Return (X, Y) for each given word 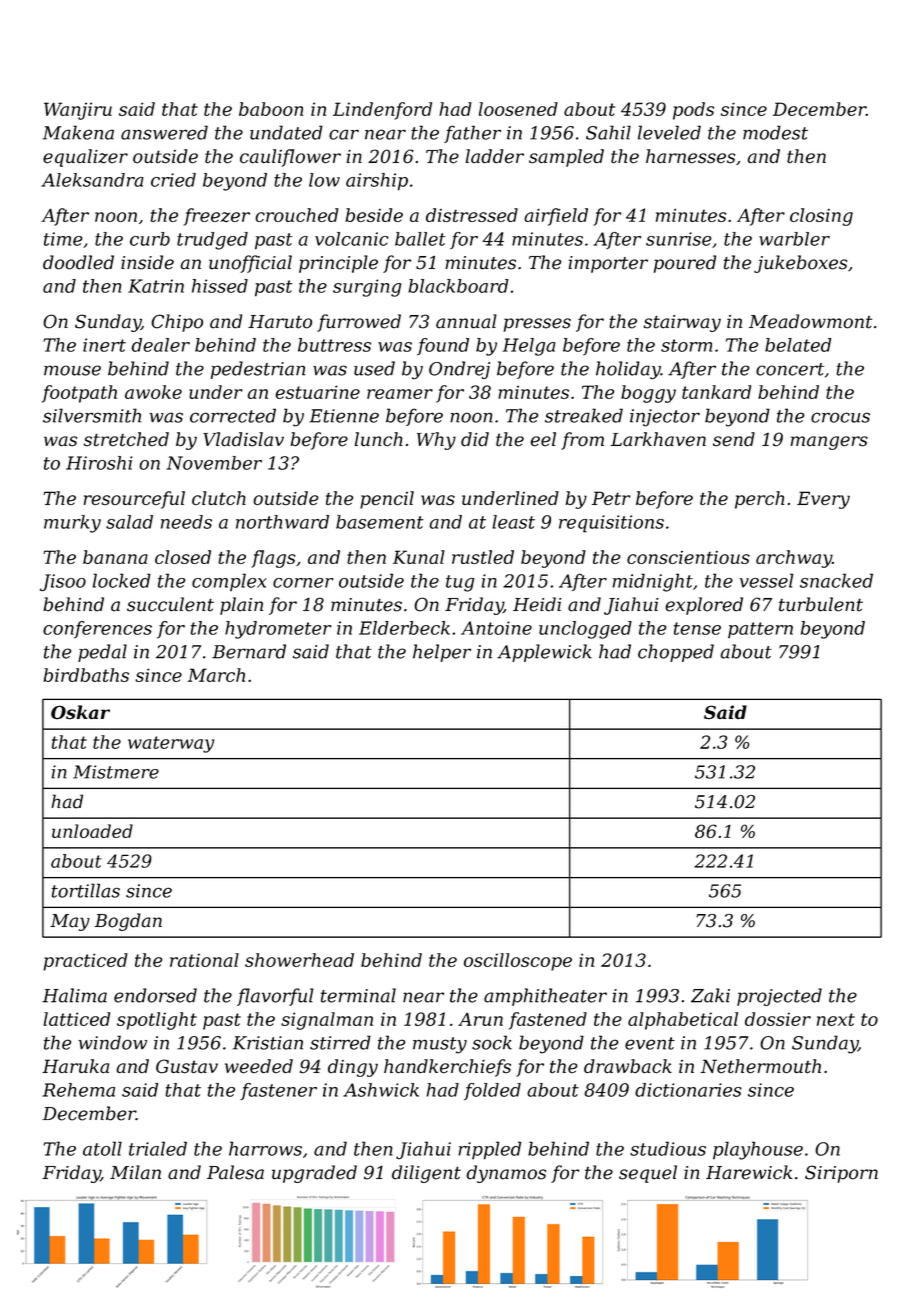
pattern (760, 630)
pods (693, 111)
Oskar (80, 712)
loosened (518, 109)
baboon (271, 109)
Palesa (235, 1172)
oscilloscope (518, 962)
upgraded (314, 1174)
